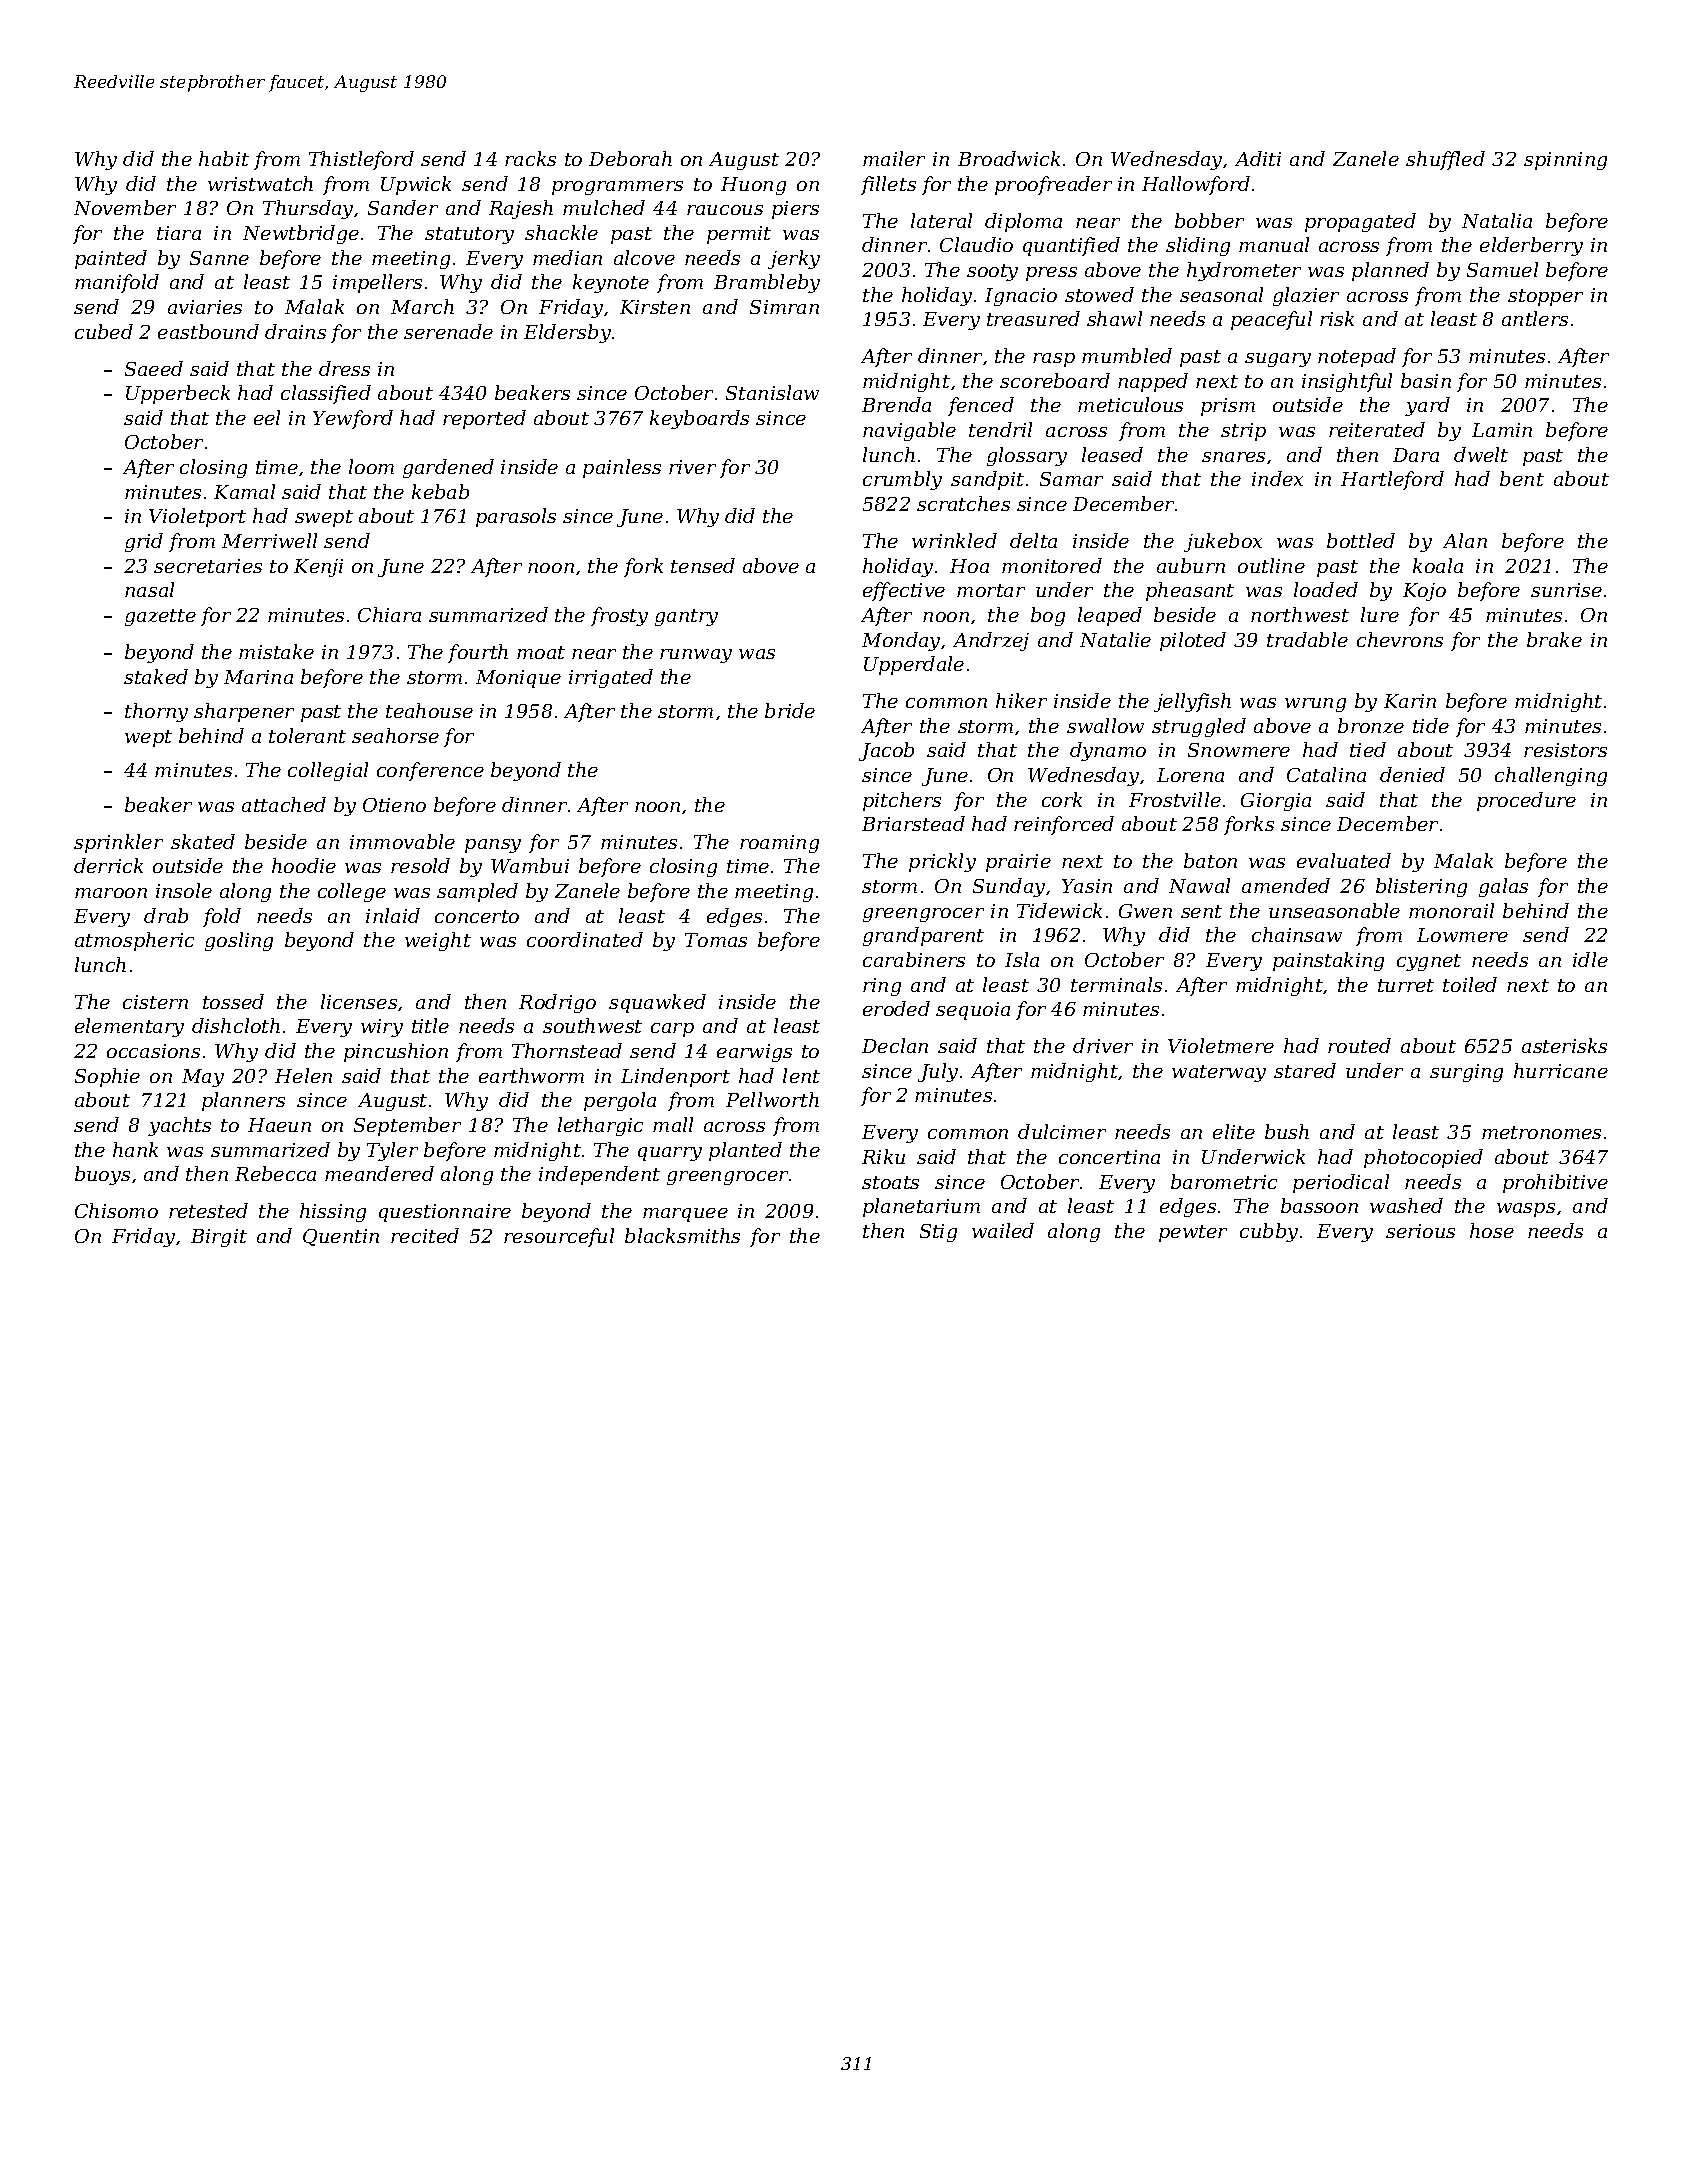 The width and height of the page is (1683, 2178). Describe the element at coordinates (1071, 246) in the page. I see `quantified` at that location.
